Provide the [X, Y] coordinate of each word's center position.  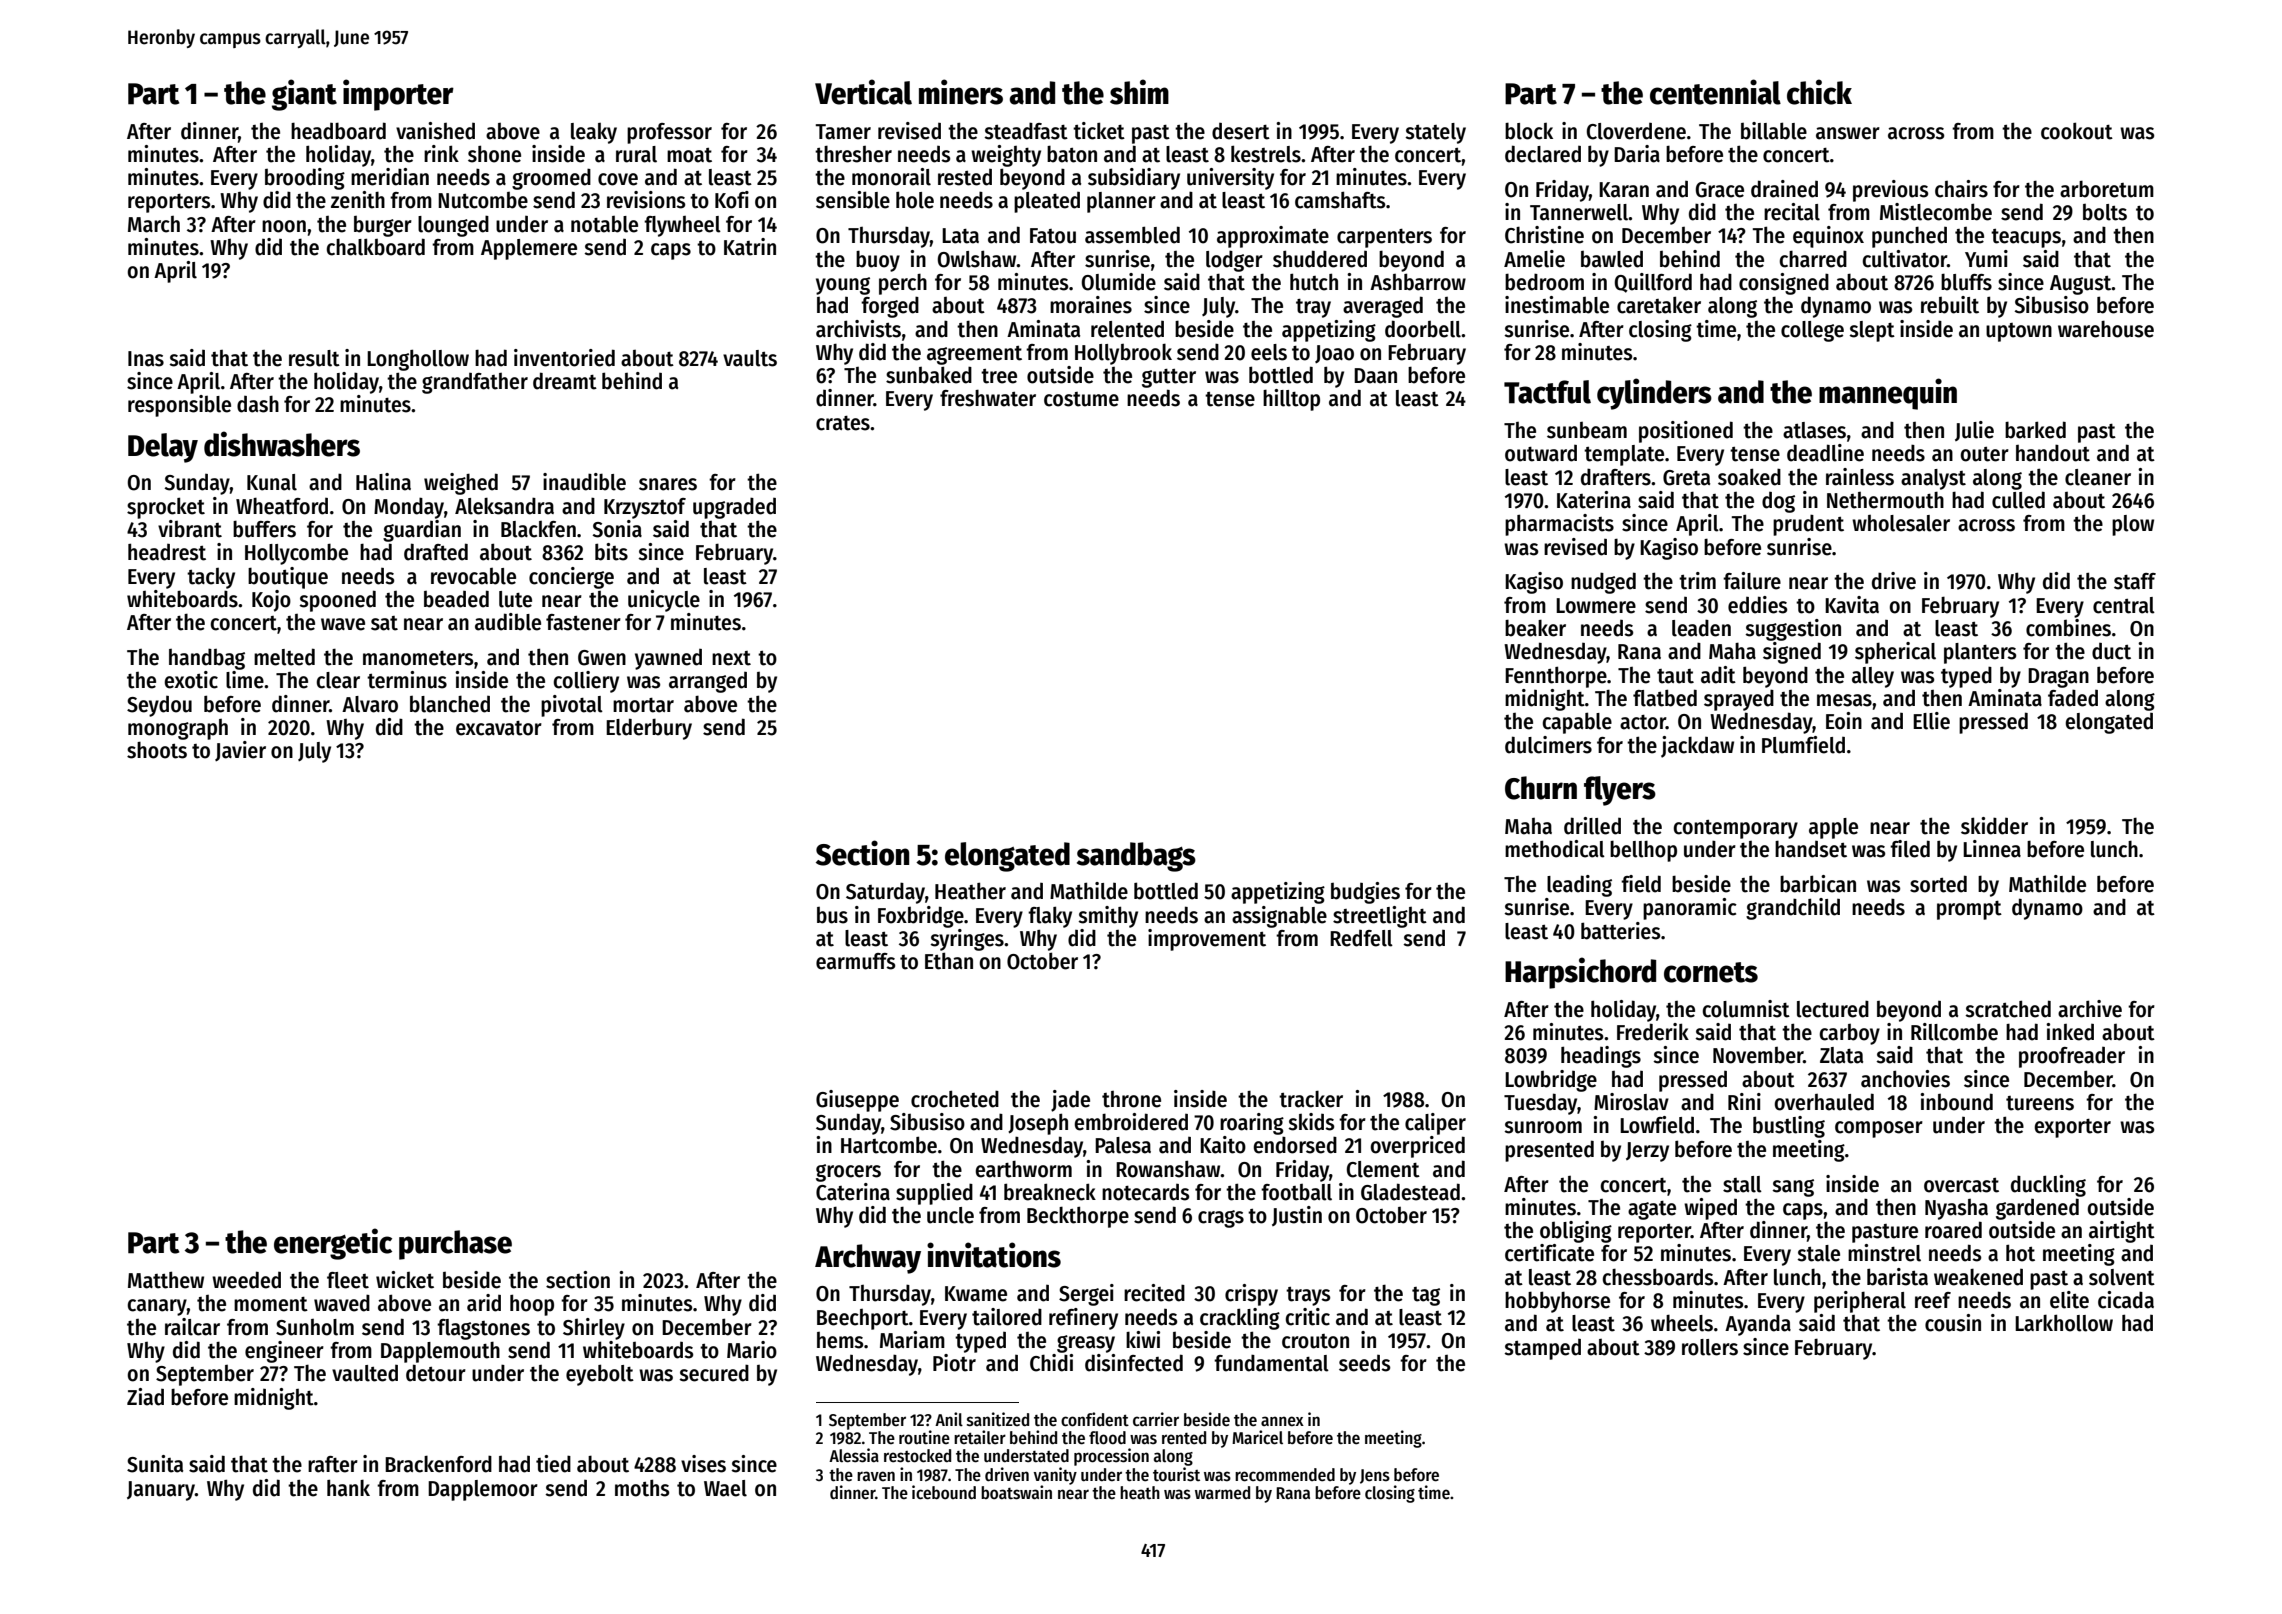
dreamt [565, 381]
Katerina [1594, 500]
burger [383, 226]
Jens [1375, 1476]
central [2124, 605]
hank [348, 1488]
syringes [967, 940]
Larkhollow [2064, 1323]
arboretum [2107, 189]
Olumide [1118, 282]
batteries [1621, 931]
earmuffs [856, 961]
